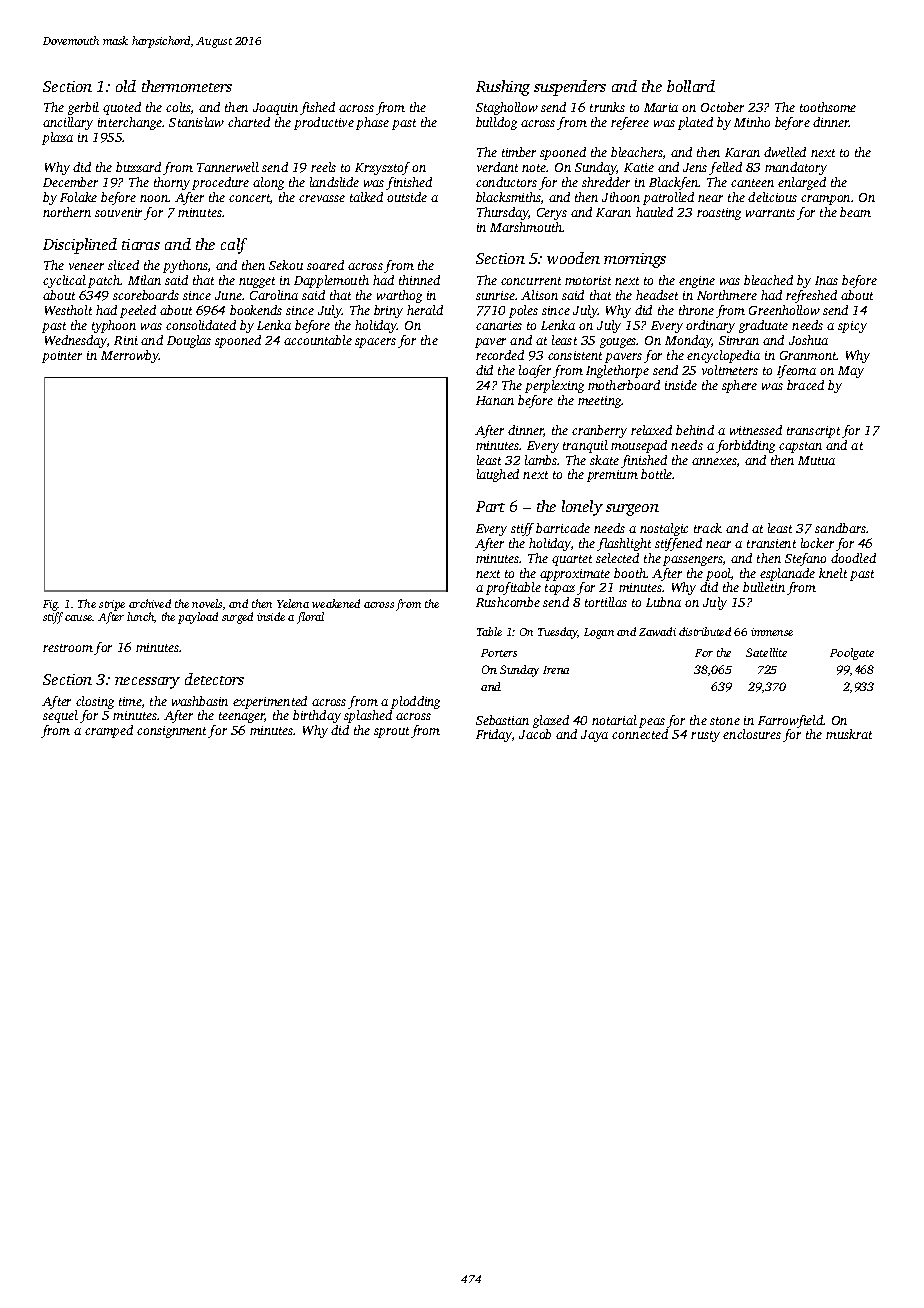  I want to click on splashed, so click(368, 716).
